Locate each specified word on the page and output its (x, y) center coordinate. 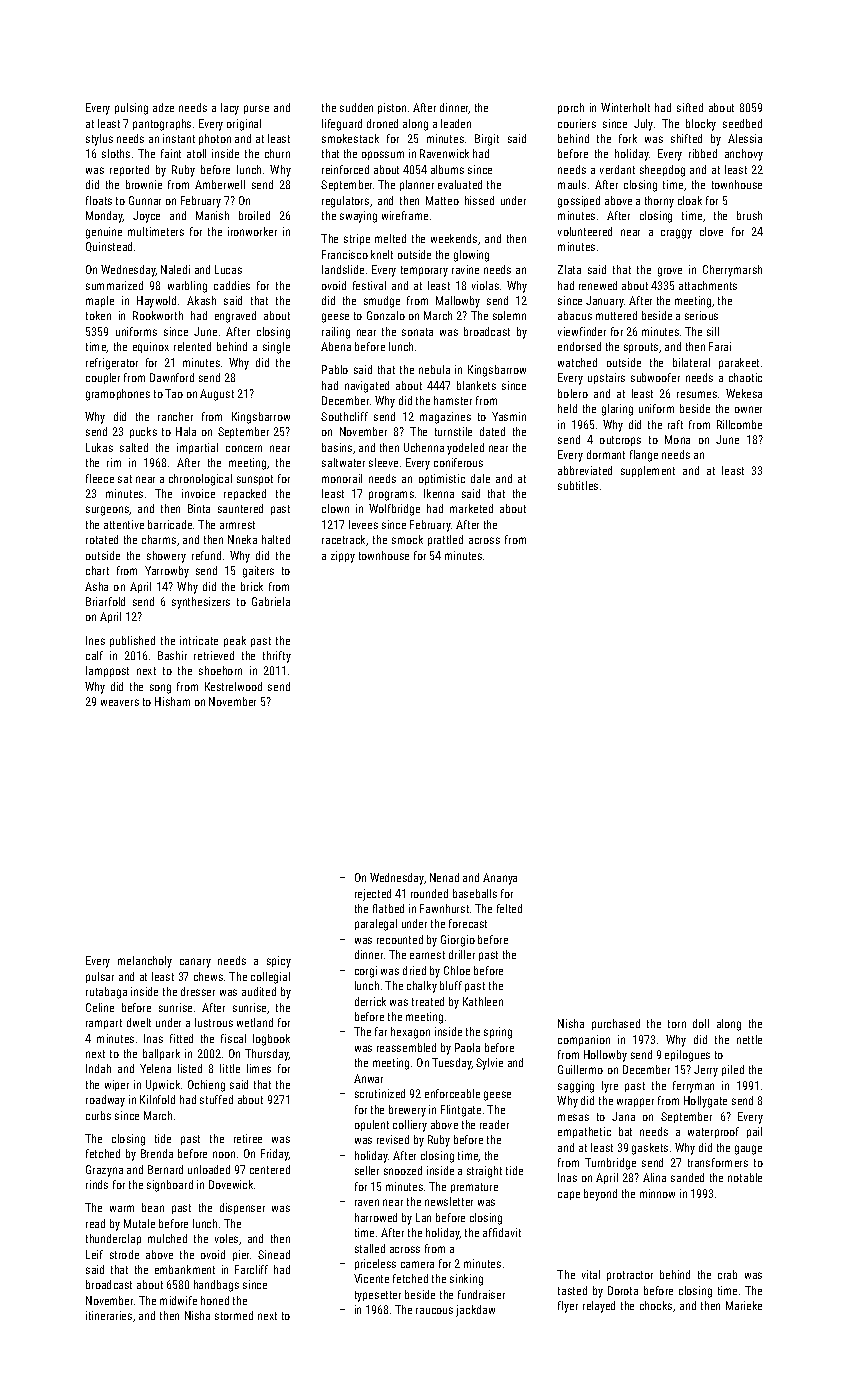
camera (417, 1264)
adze (163, 107)
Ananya (500, 879)
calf (94, 655)
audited (259, 991)
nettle (749, 1039)
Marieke (744, 1305)
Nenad (444, 877)
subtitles (578, 485)
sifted (690, 107)
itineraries (109, 1315)
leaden (456, 123)
